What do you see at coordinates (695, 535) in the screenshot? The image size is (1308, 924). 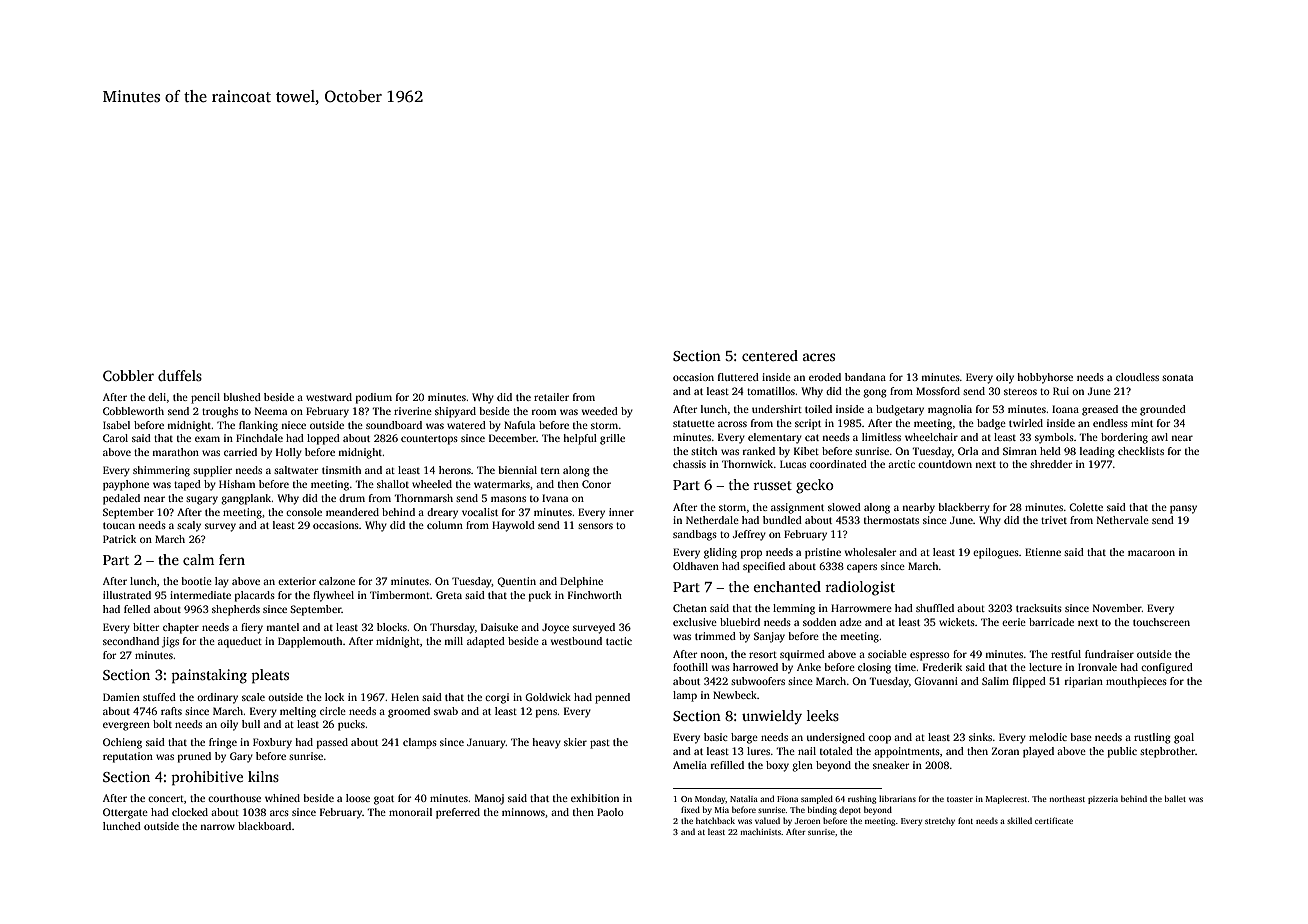 I see `sandbags` at bounding box center [695, 535].
